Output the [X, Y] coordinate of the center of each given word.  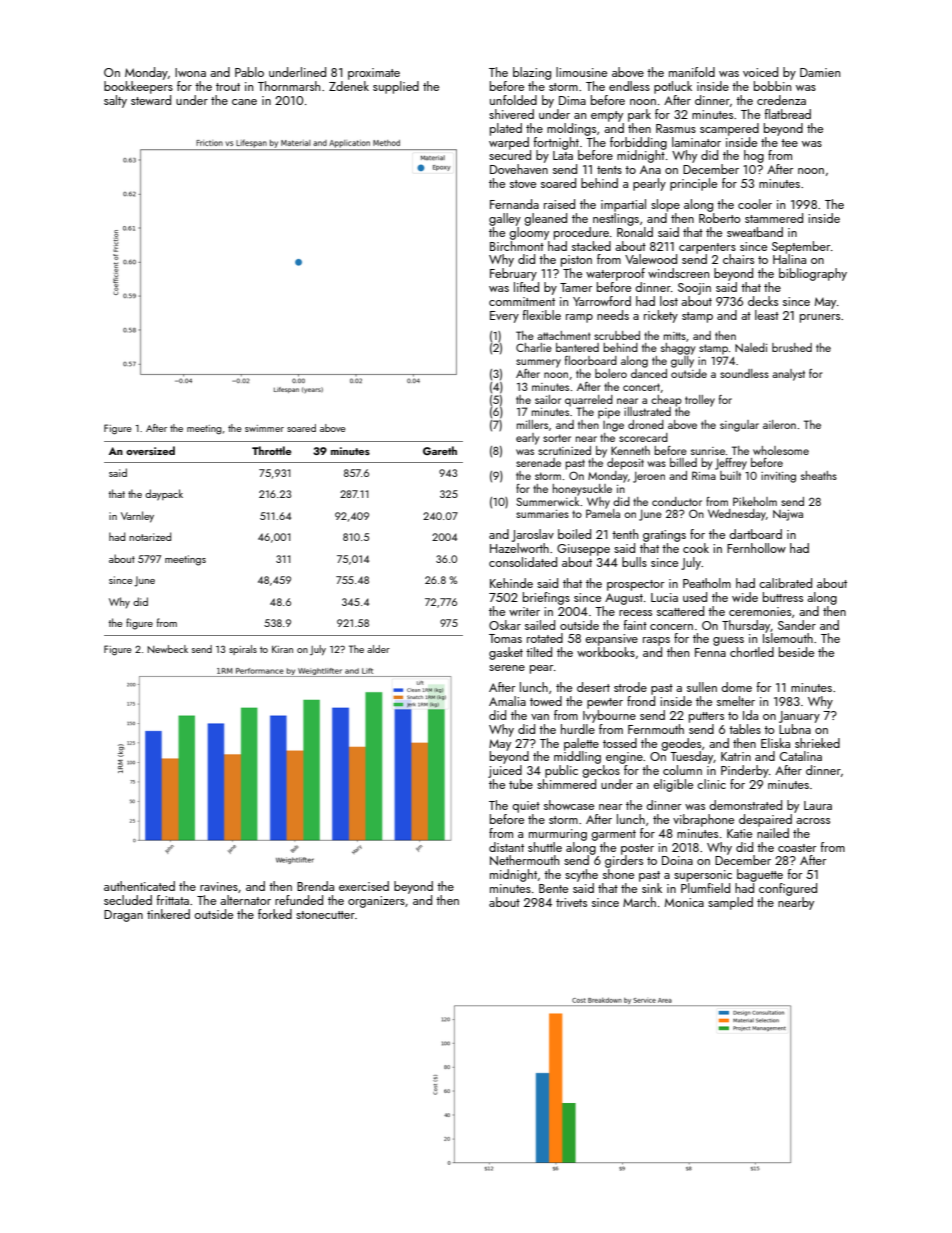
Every [504, 317]
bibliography [813, 274]
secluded [128, 900]
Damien [820, 72]
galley [505, 219]
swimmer [264, 428]
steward [151, 100]
